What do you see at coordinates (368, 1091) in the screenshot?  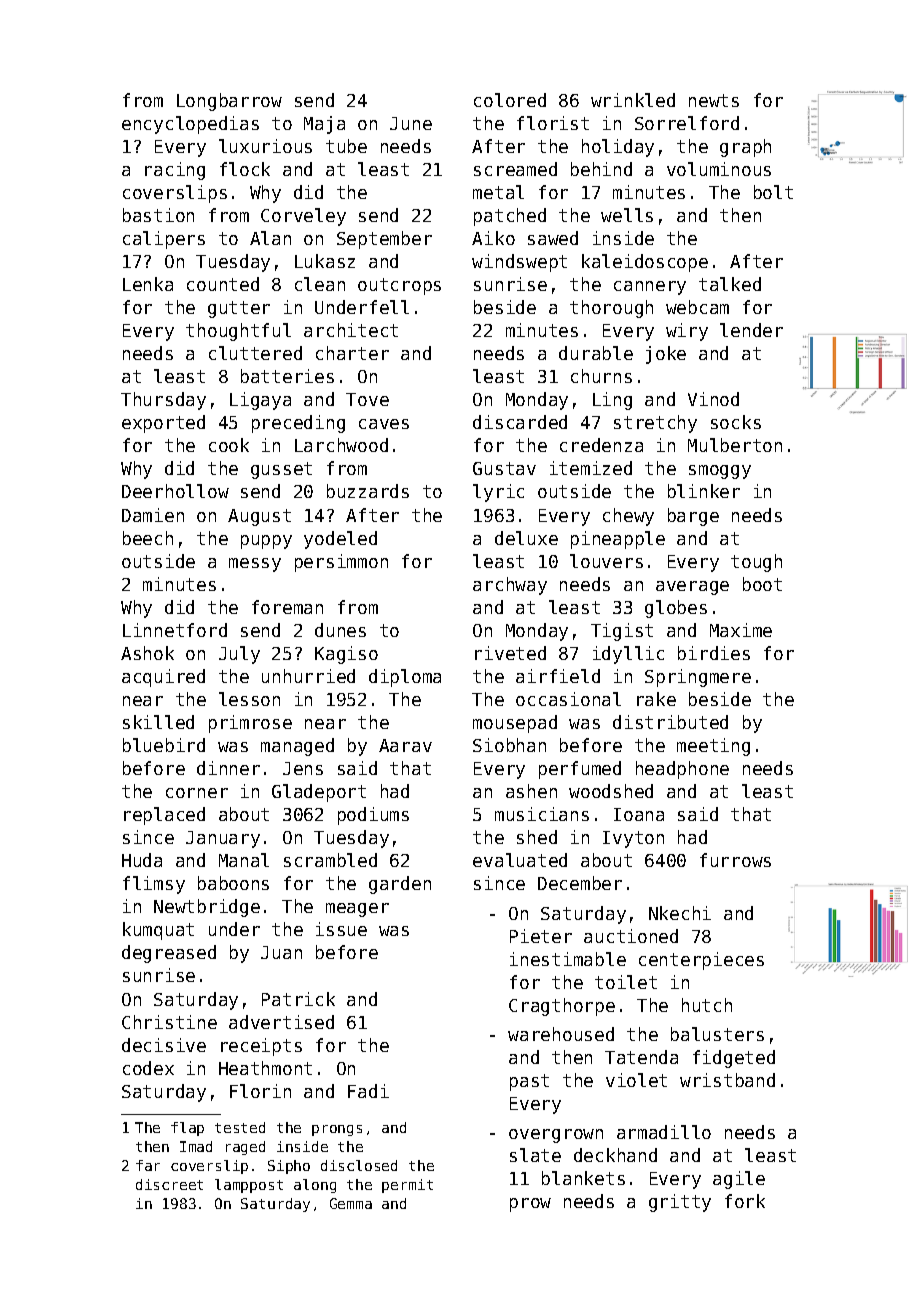 I see `Fadi` at bounding box center [368, 1091].
